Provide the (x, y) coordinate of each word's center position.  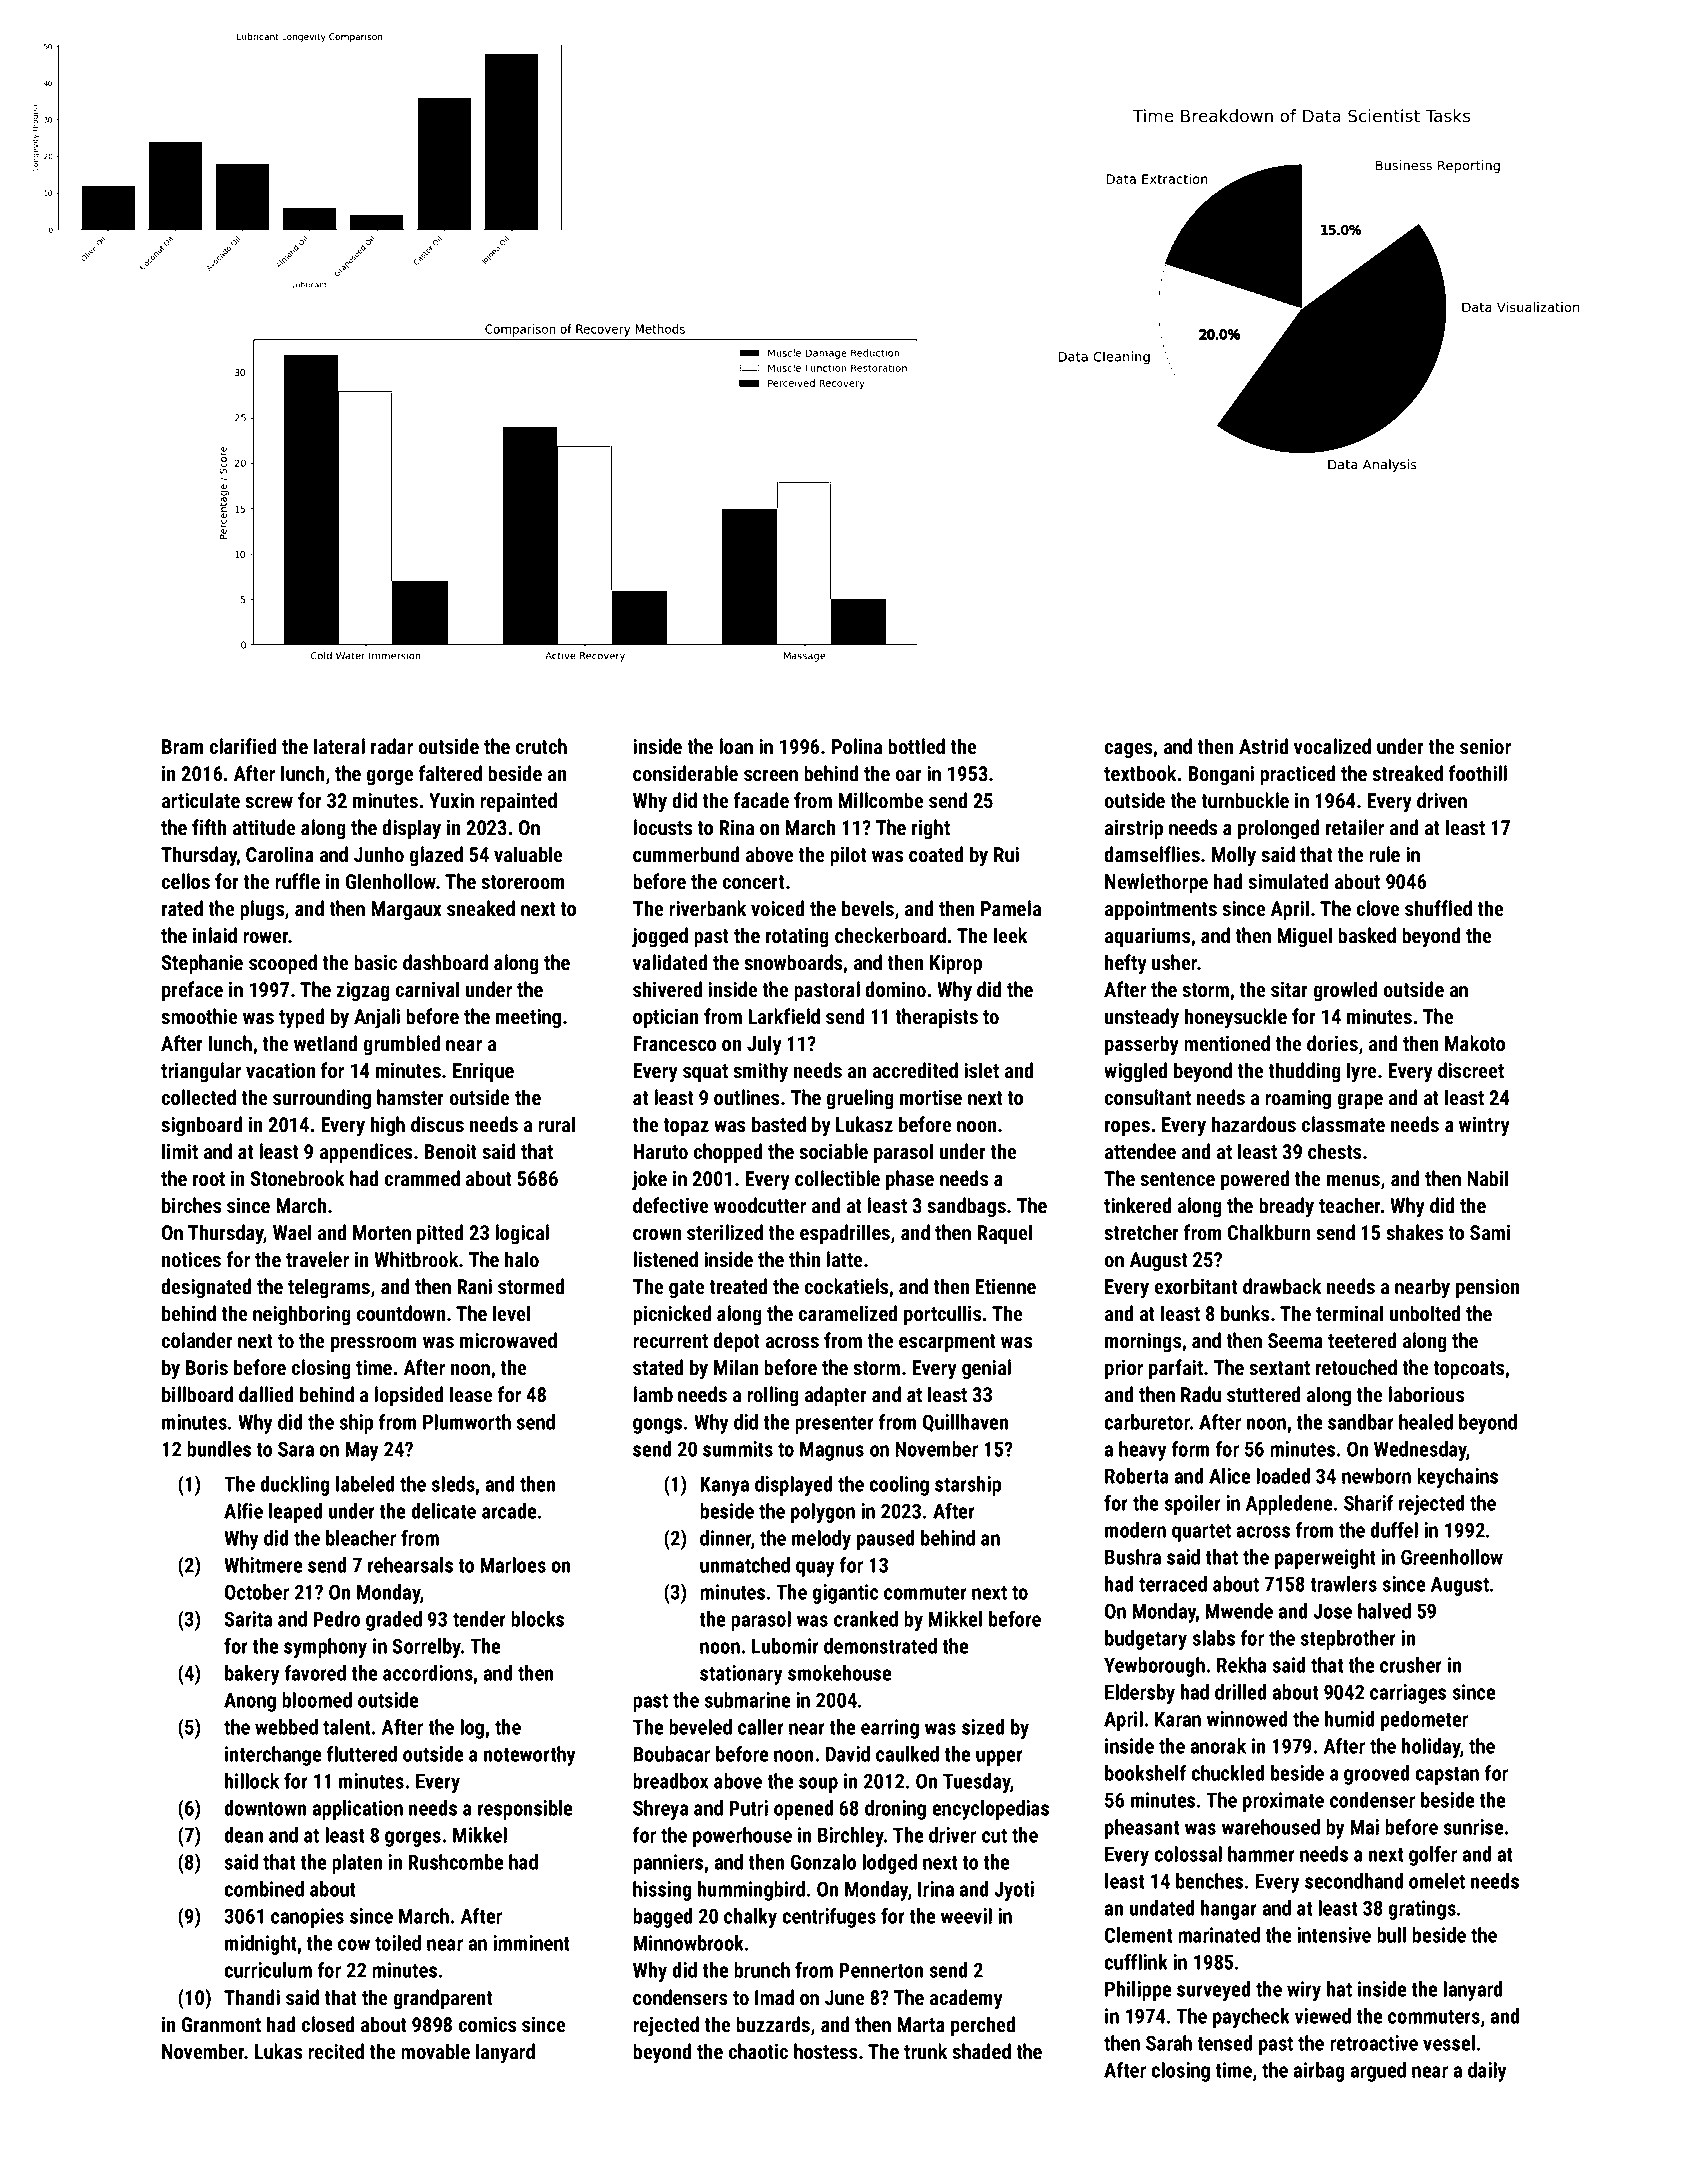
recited (336, 2051)
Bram (183, 746)
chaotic (758, 2051)
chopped (727, 1153)
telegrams (329, 1288)
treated (738, 1286)
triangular (201, 1072)
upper (999, 1758)
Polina (857, 746)
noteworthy (530, 1756)
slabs (1213, 1638)
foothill (1478, 773)
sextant (1279, 1368)
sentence (1177, 1179)
